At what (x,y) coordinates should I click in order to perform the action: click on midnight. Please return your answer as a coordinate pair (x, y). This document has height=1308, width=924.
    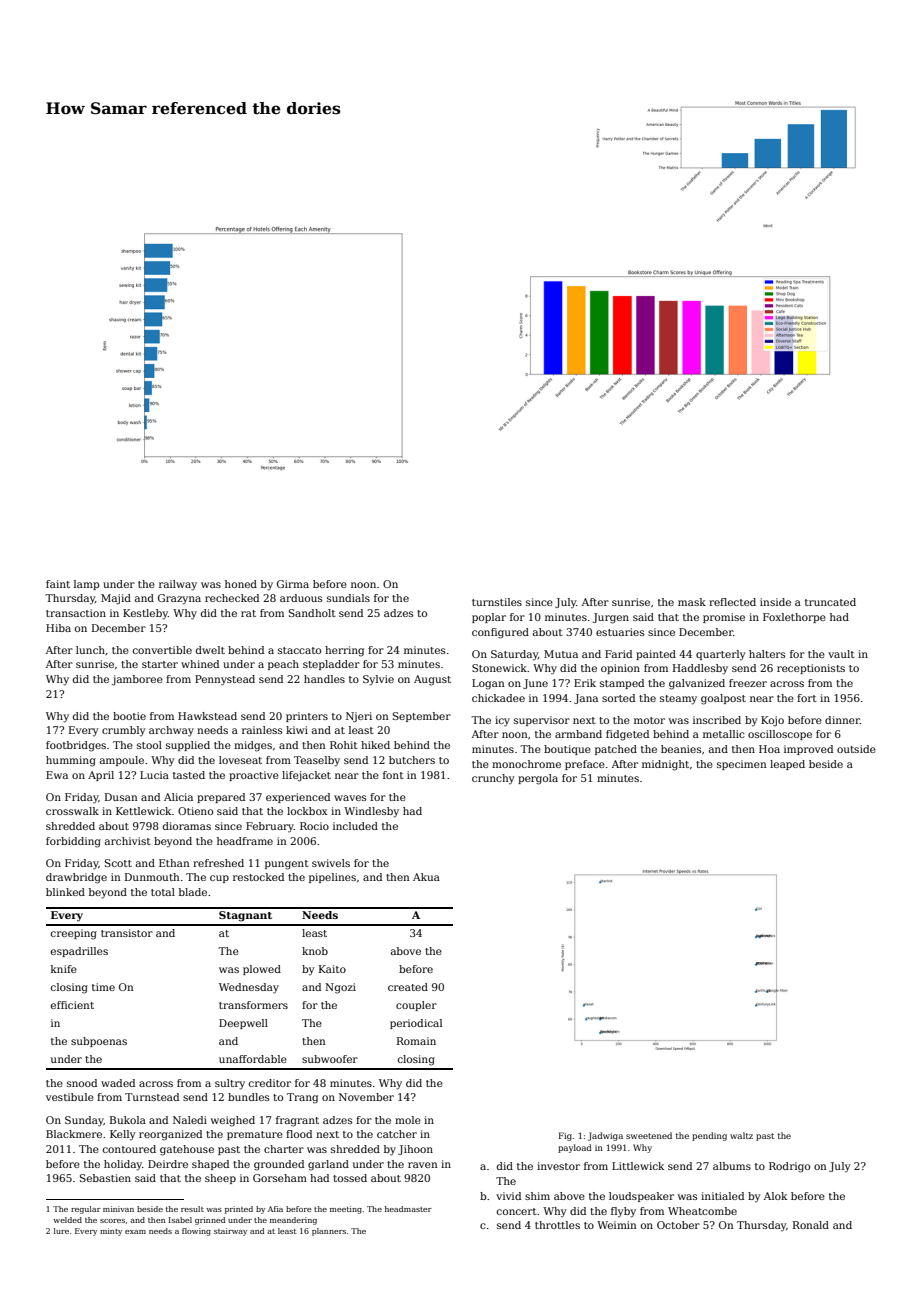
    Looking at the image, I should click on (665, 765).
